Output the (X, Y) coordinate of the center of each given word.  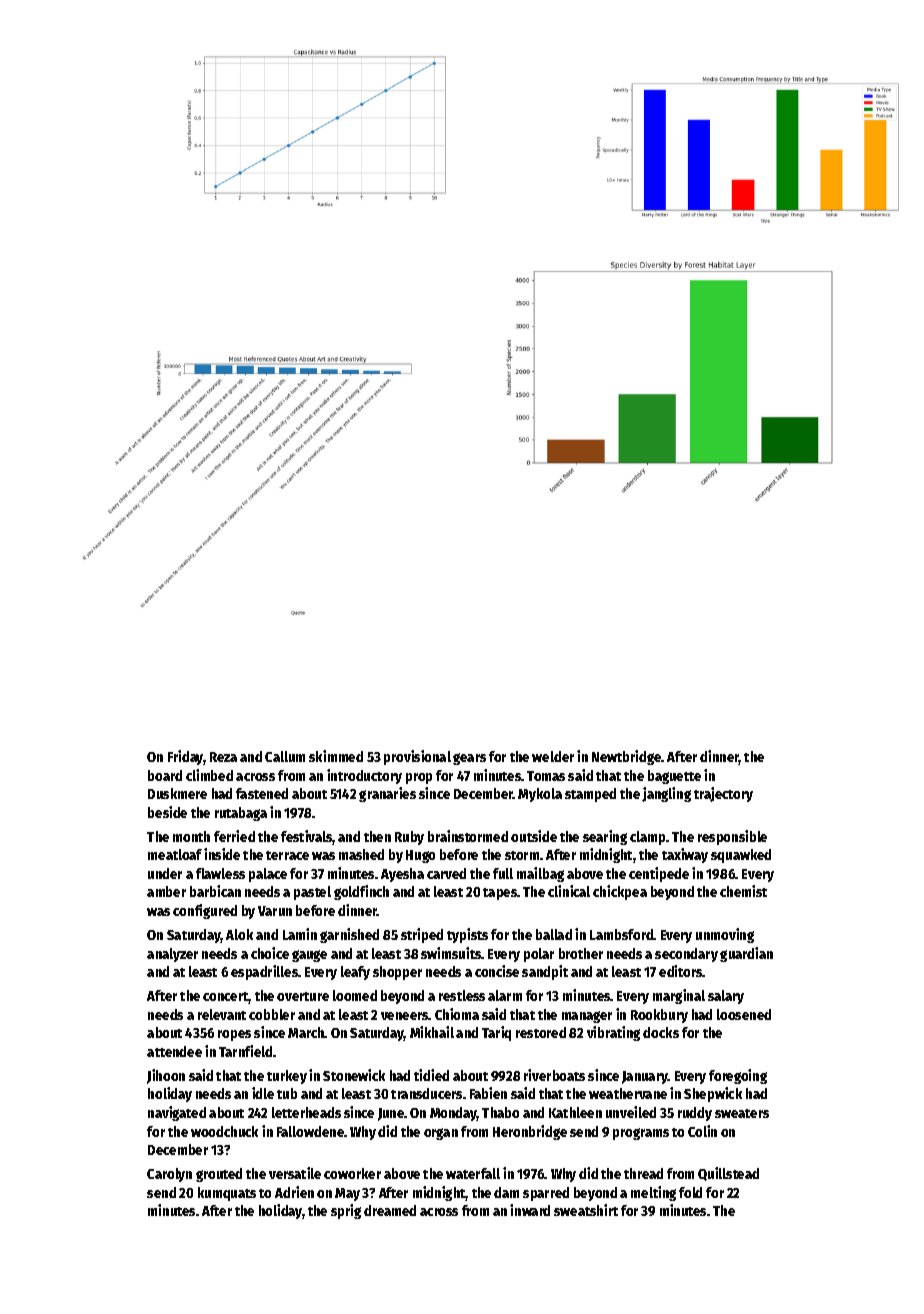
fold (690, 1192)
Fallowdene (310, 1131)
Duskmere (177, 793)
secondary (686, 955)
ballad (554, 934)
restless (462, 995)
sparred (546, 1194)
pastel (312, 893)
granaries (387, 794)
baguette (674, 777)
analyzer (172, 955)
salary (726, 997)
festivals (307, 837)
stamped (590, 795)
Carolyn (169, 1175)
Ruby (409, 838)
